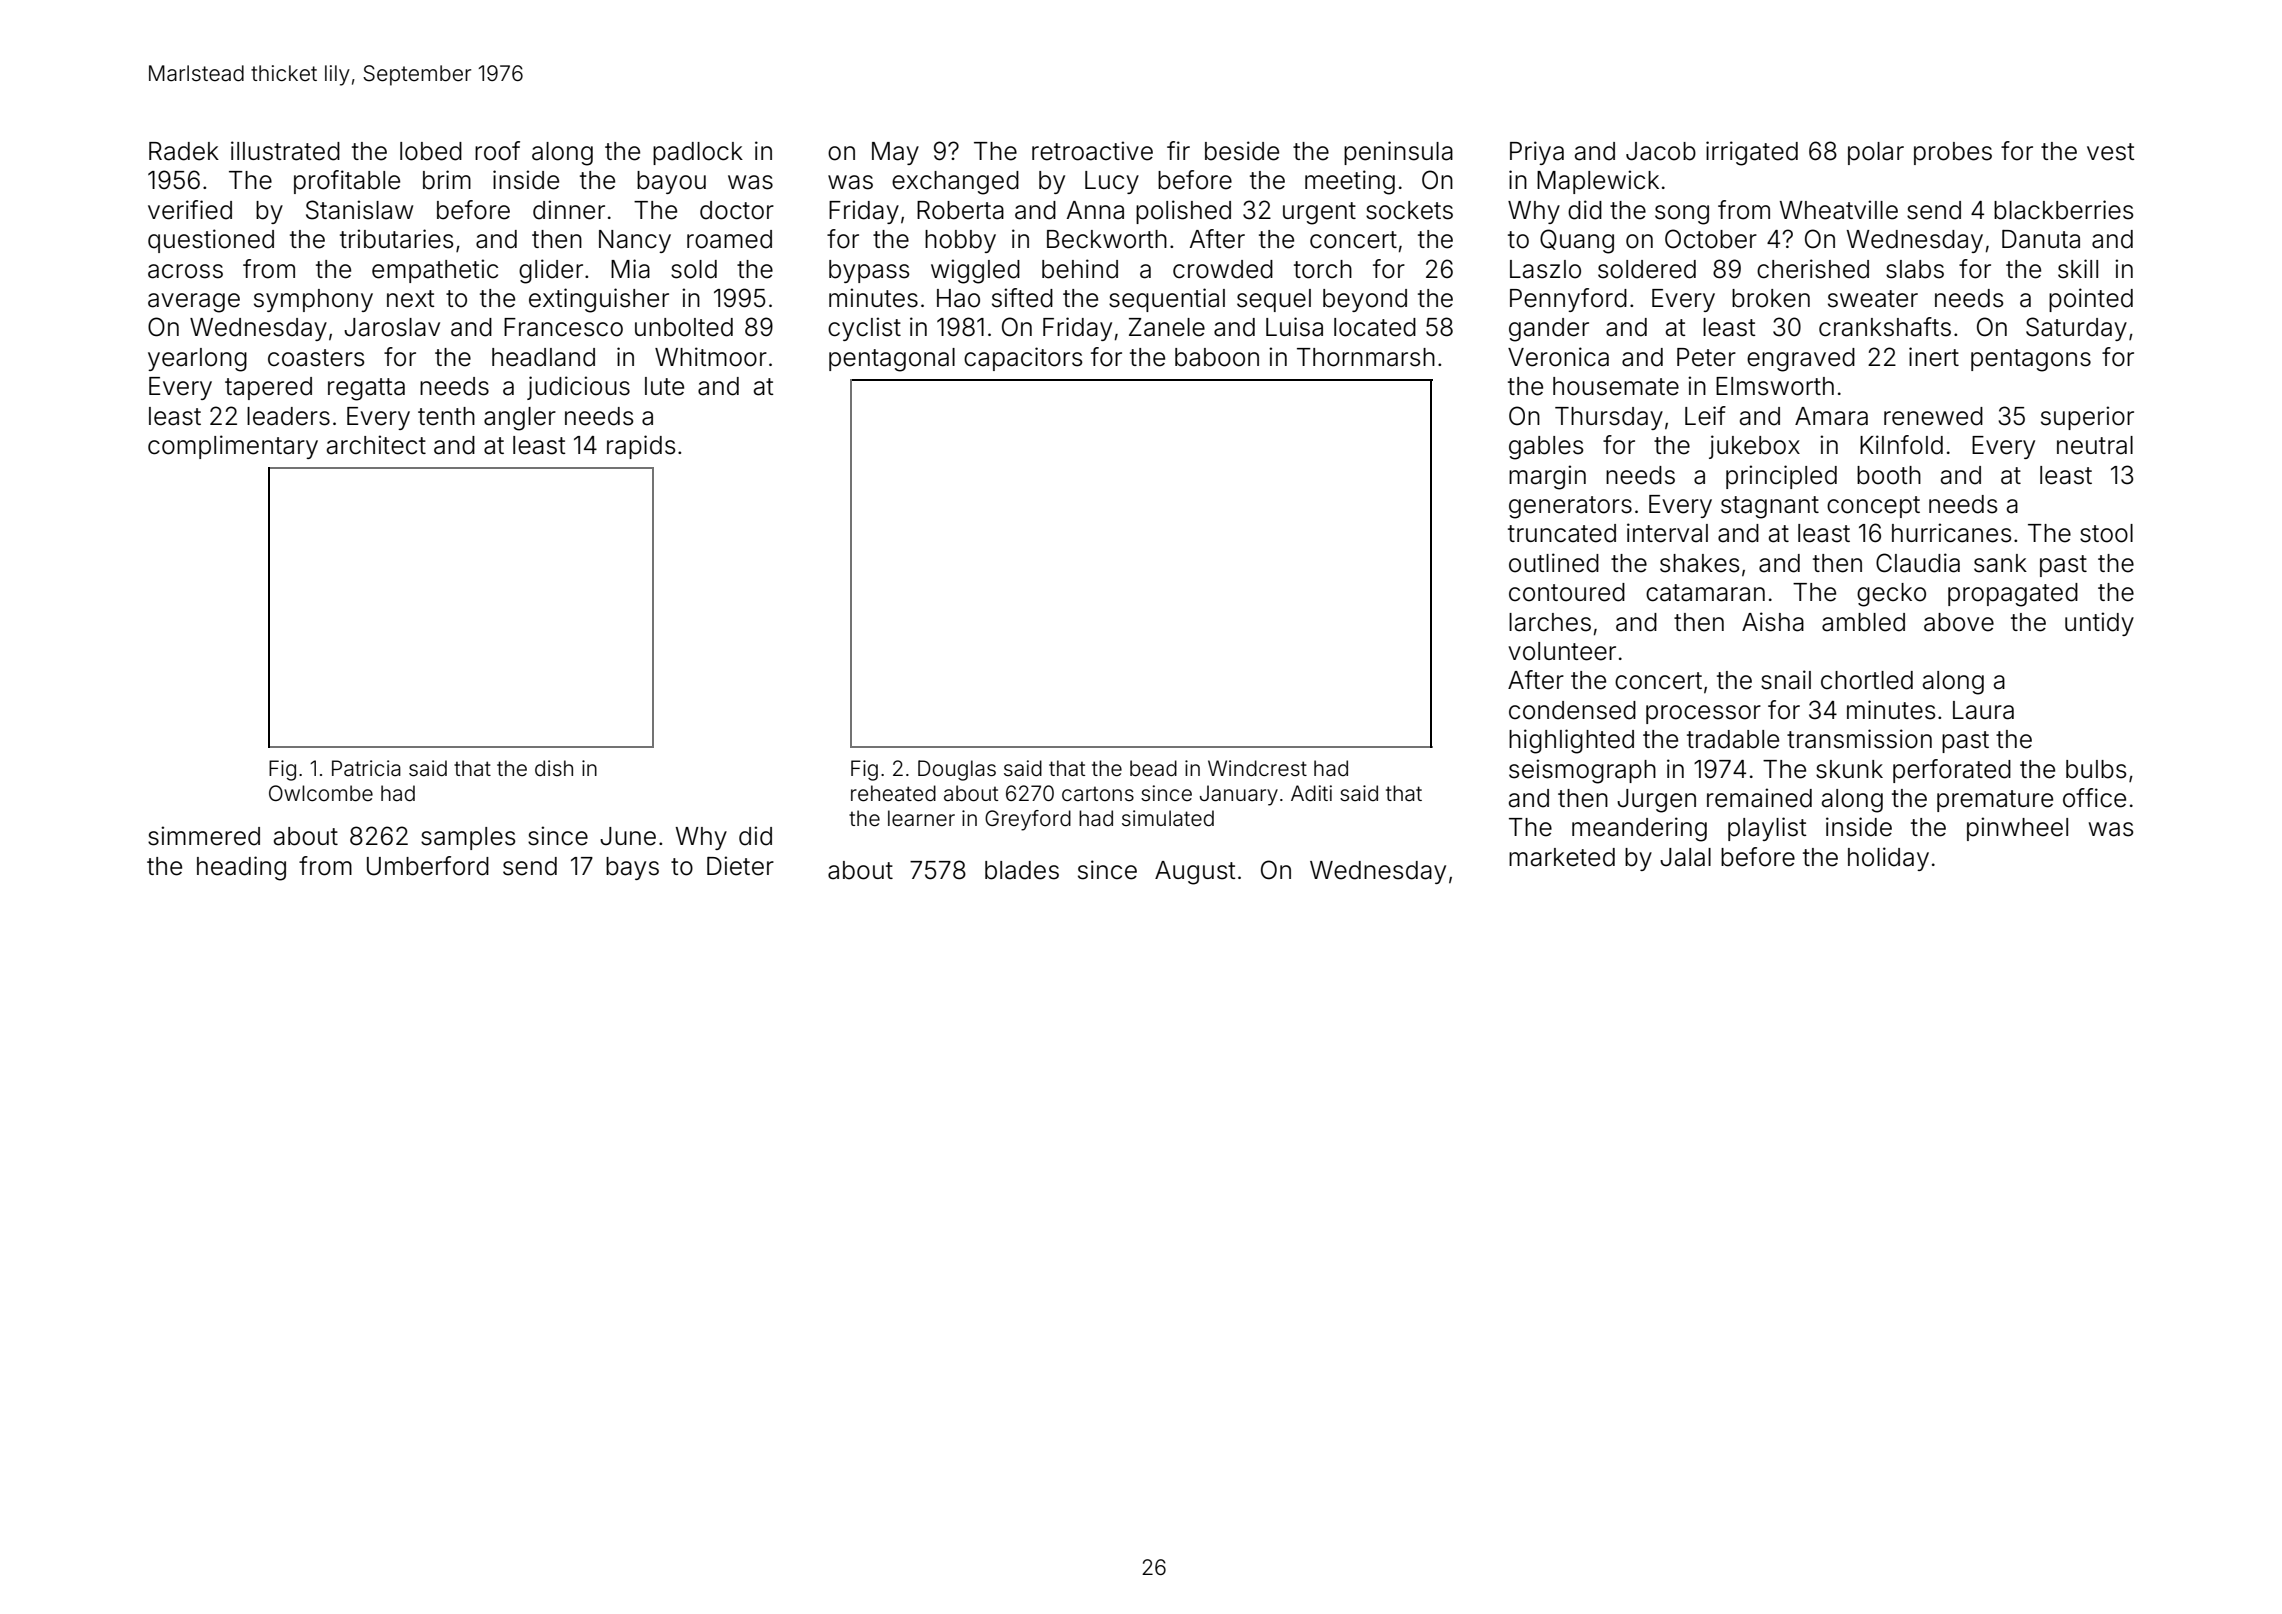 The width and height of the screenshot is (2282, 1614). I want to click on padlock, so click(698, 153).
